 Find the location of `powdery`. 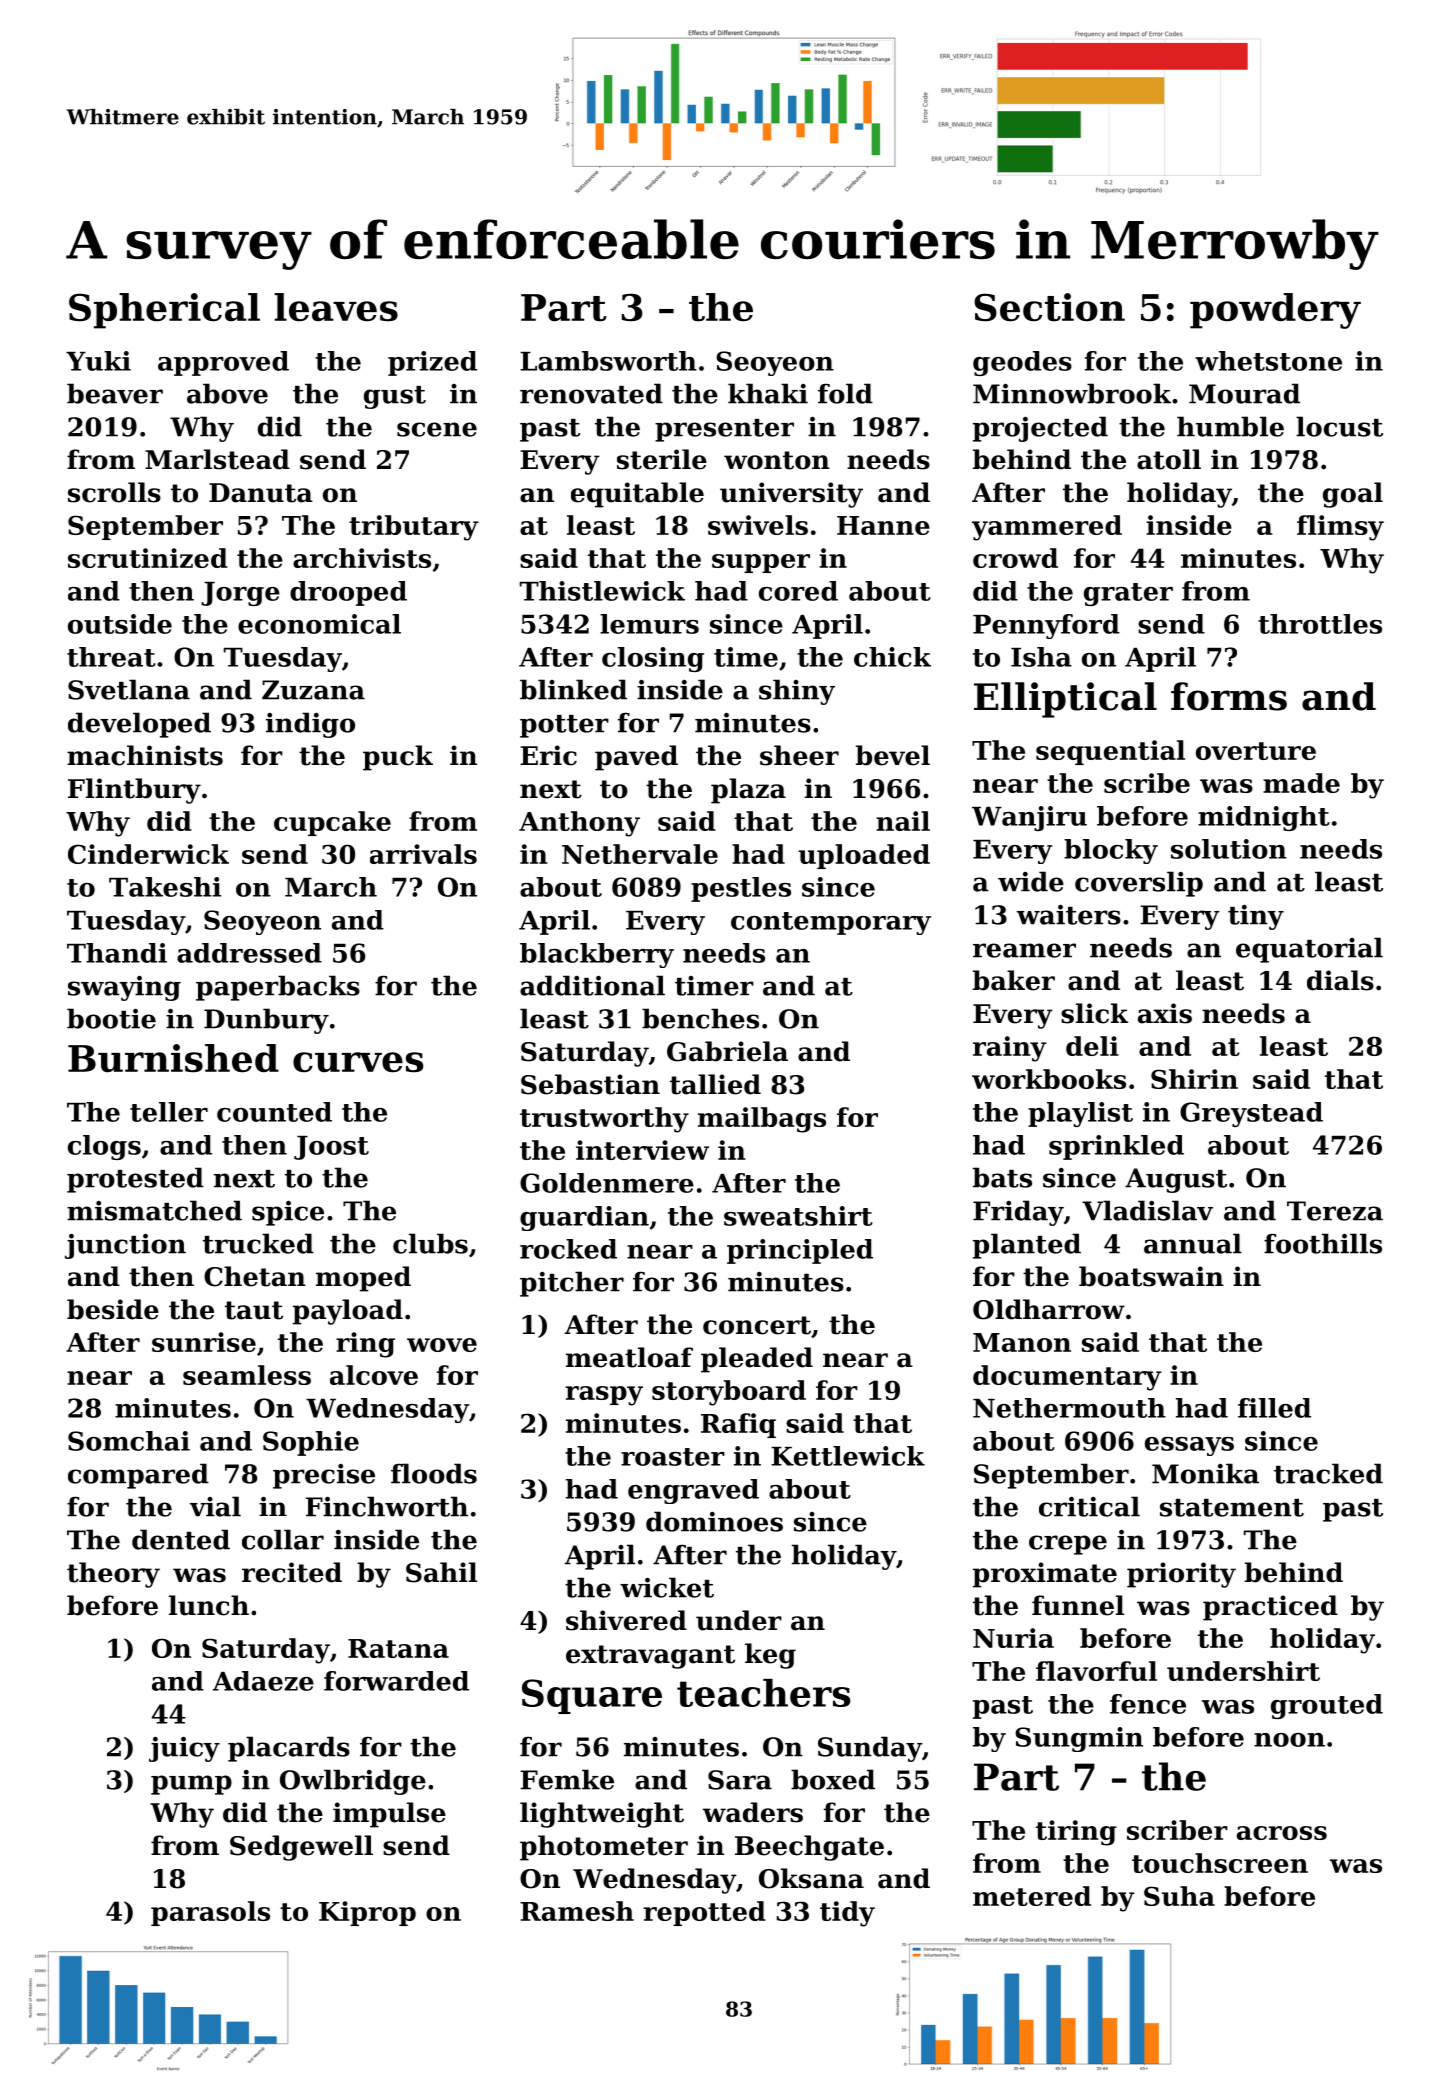

powdery is located at coordinates (1275, 311).
